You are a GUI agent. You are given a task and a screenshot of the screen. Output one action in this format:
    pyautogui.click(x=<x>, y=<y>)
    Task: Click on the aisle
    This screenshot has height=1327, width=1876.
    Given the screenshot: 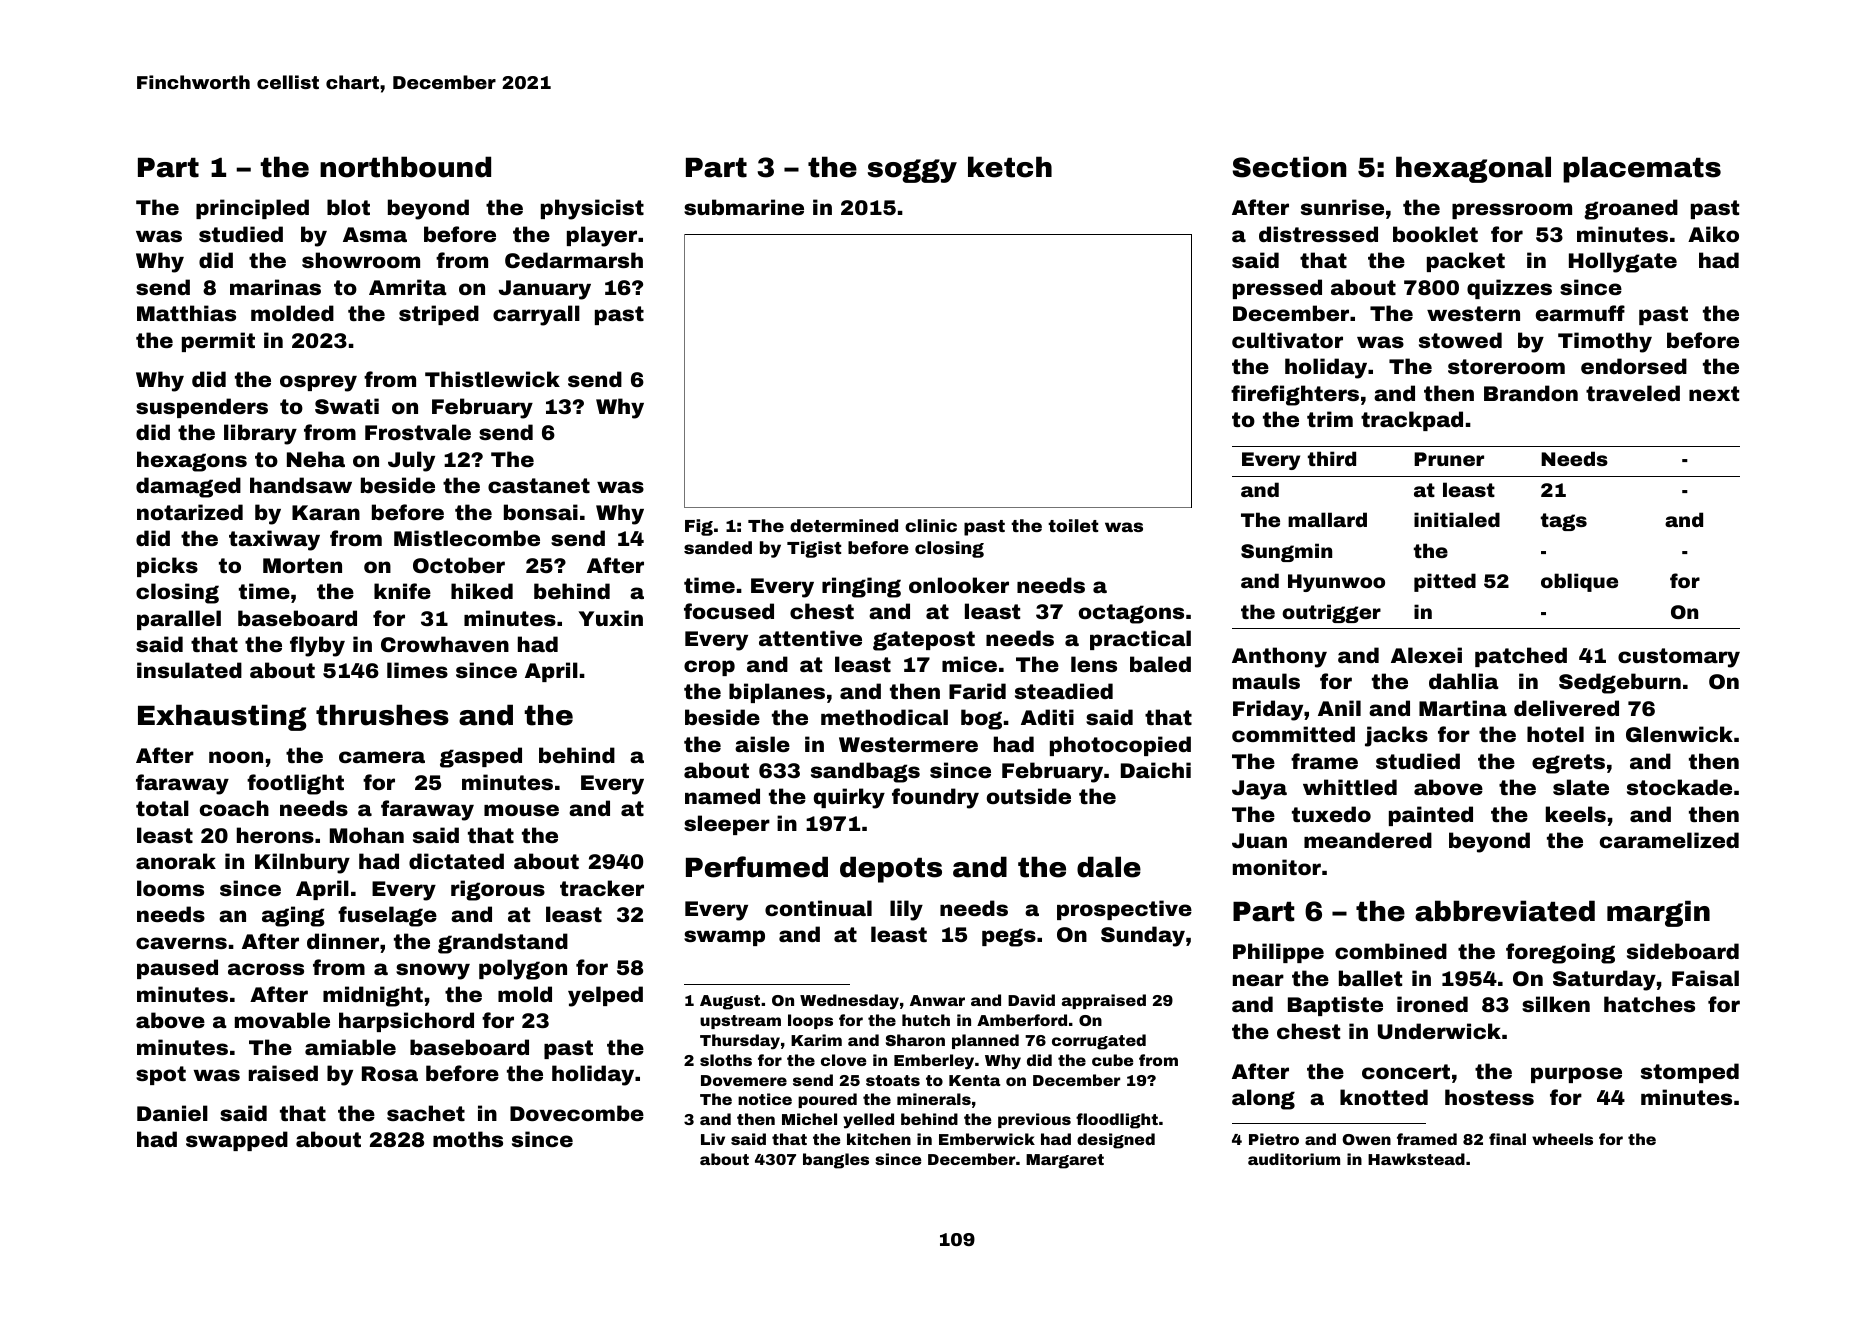 What is the action you would take?
    pyautogui.click(x=762, y=744)
